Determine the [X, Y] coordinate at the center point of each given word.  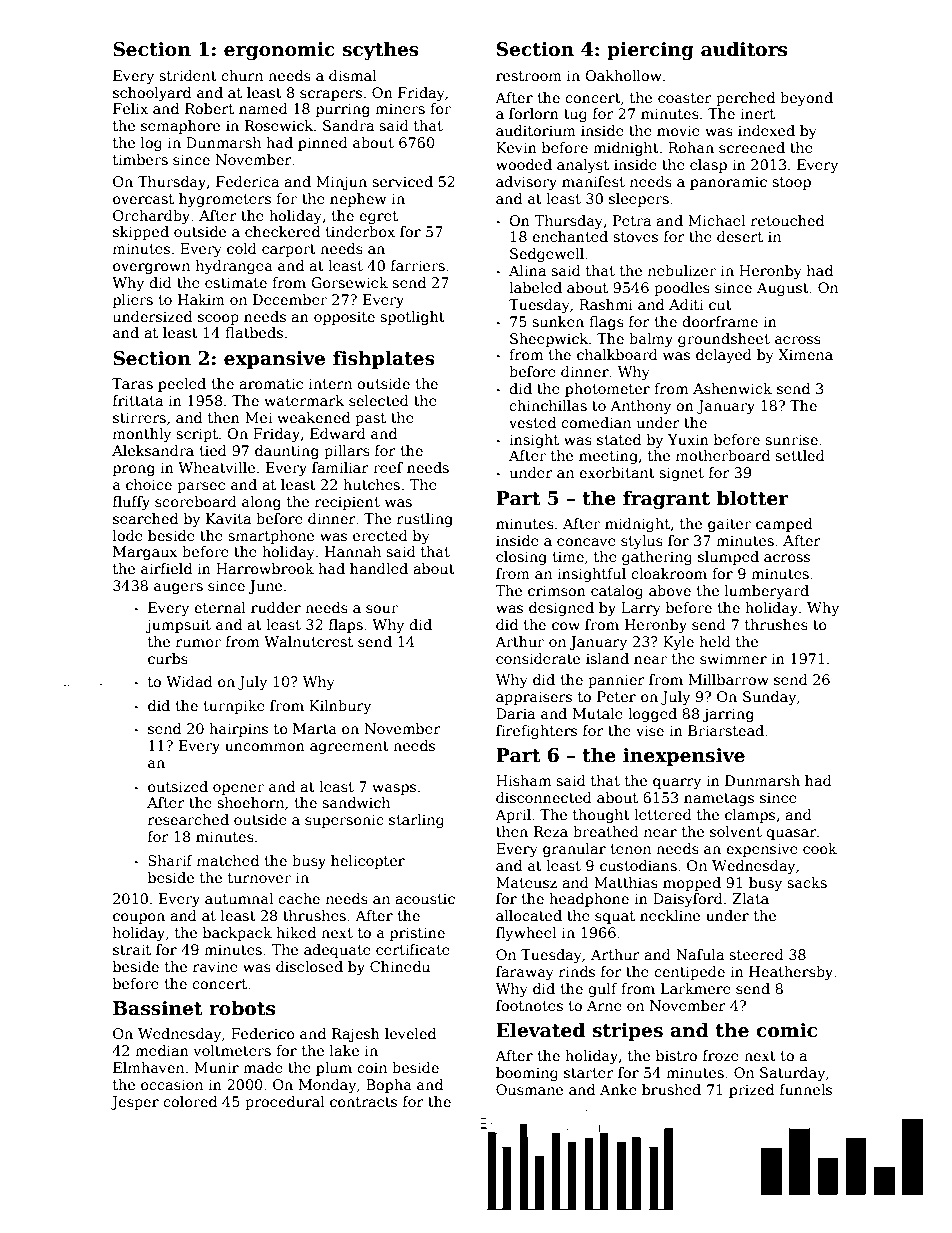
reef [388, 467]
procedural [285, 1103]
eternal [220, 607]
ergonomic [279, 51]
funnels [806, 1089]
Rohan [691, 147]
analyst [583, 166]
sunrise [791, 439]
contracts [363, 1102]
